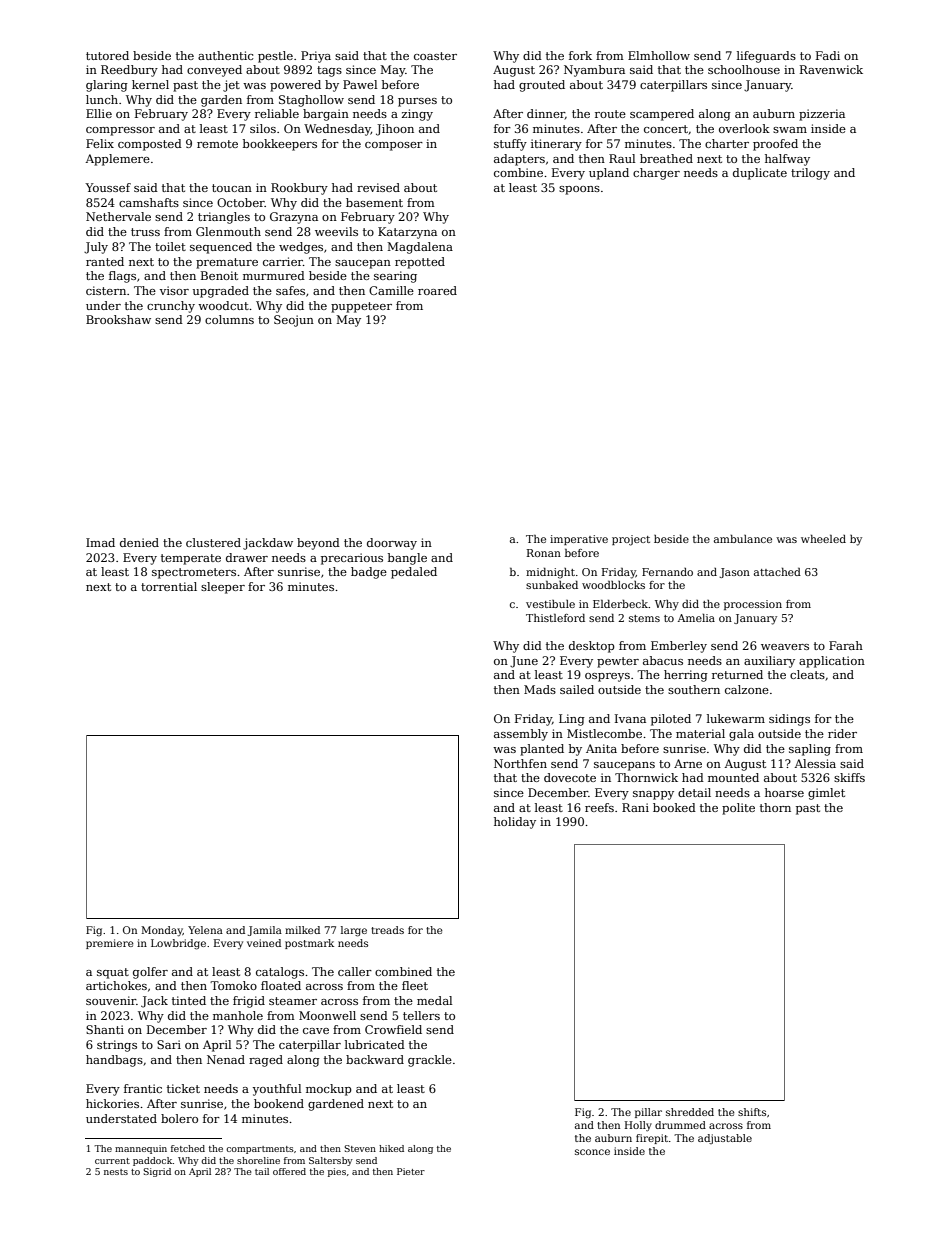 The height and width of the screenshot is (1233, 952). I want to click on adjustable, so click(725, 1139).
